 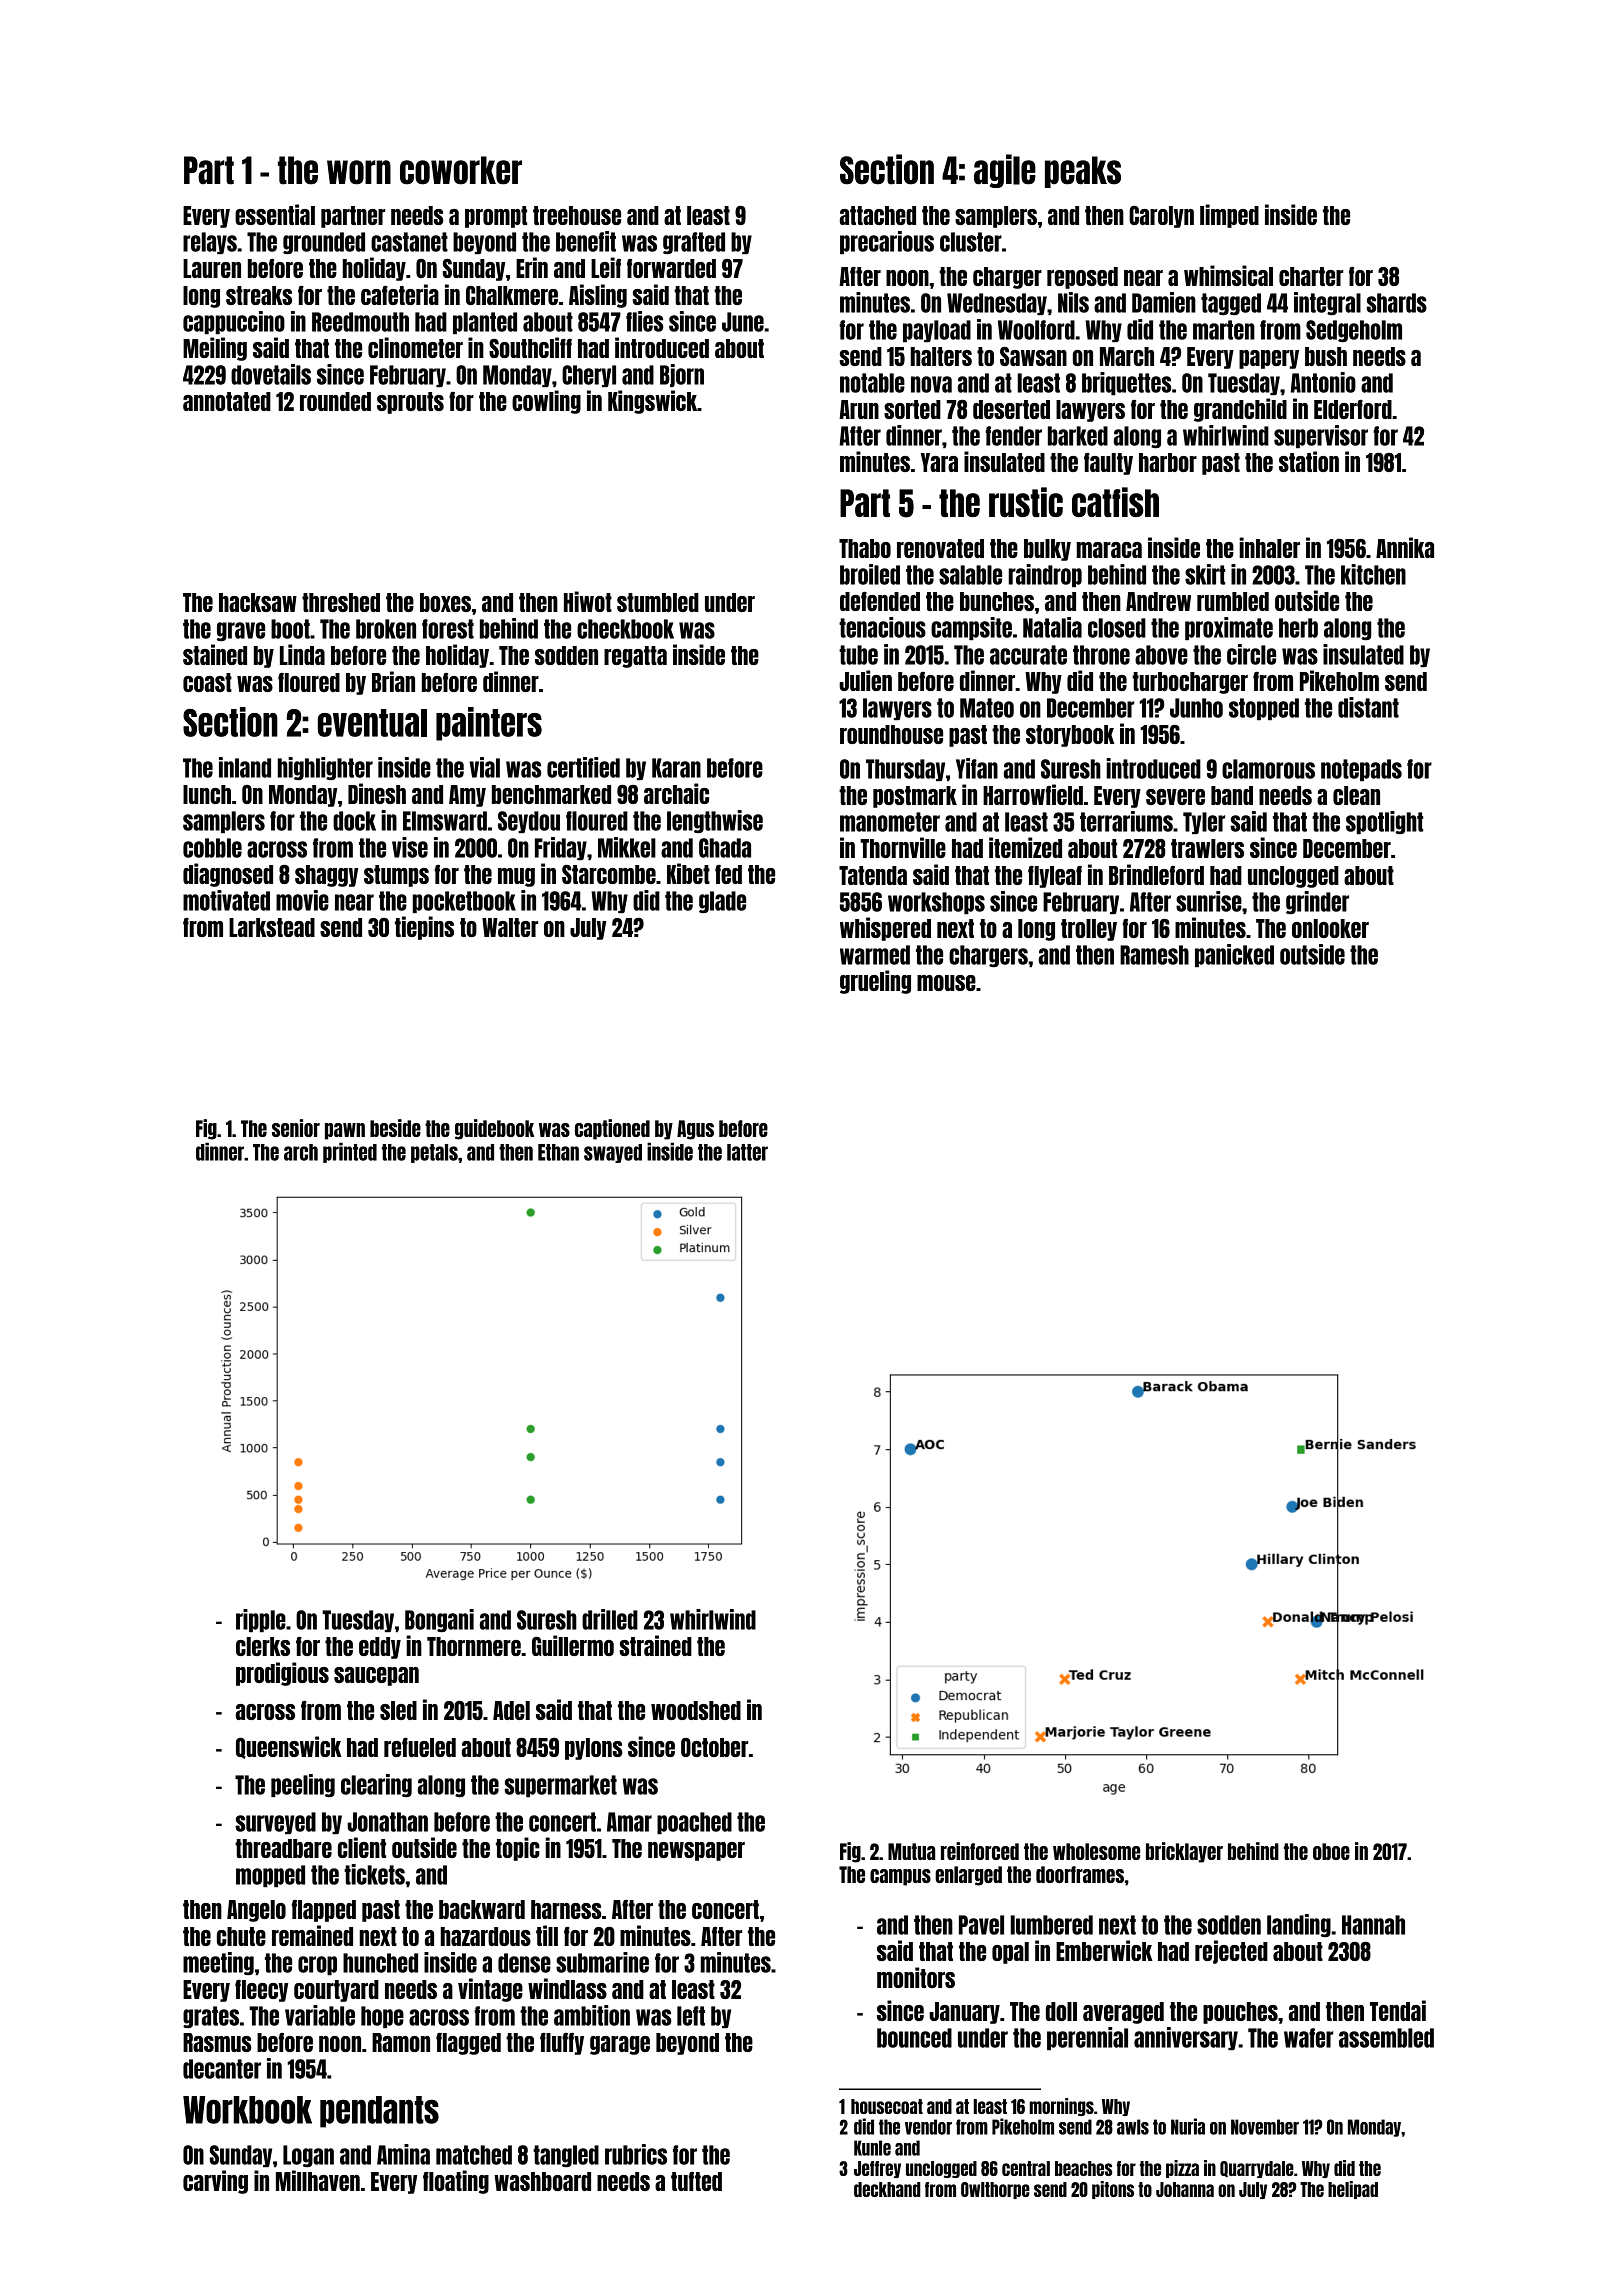 What do you see at coordinates (1061, 2011) in the screenshot?
I see `doll` at bounding box center [1061, 2011].
